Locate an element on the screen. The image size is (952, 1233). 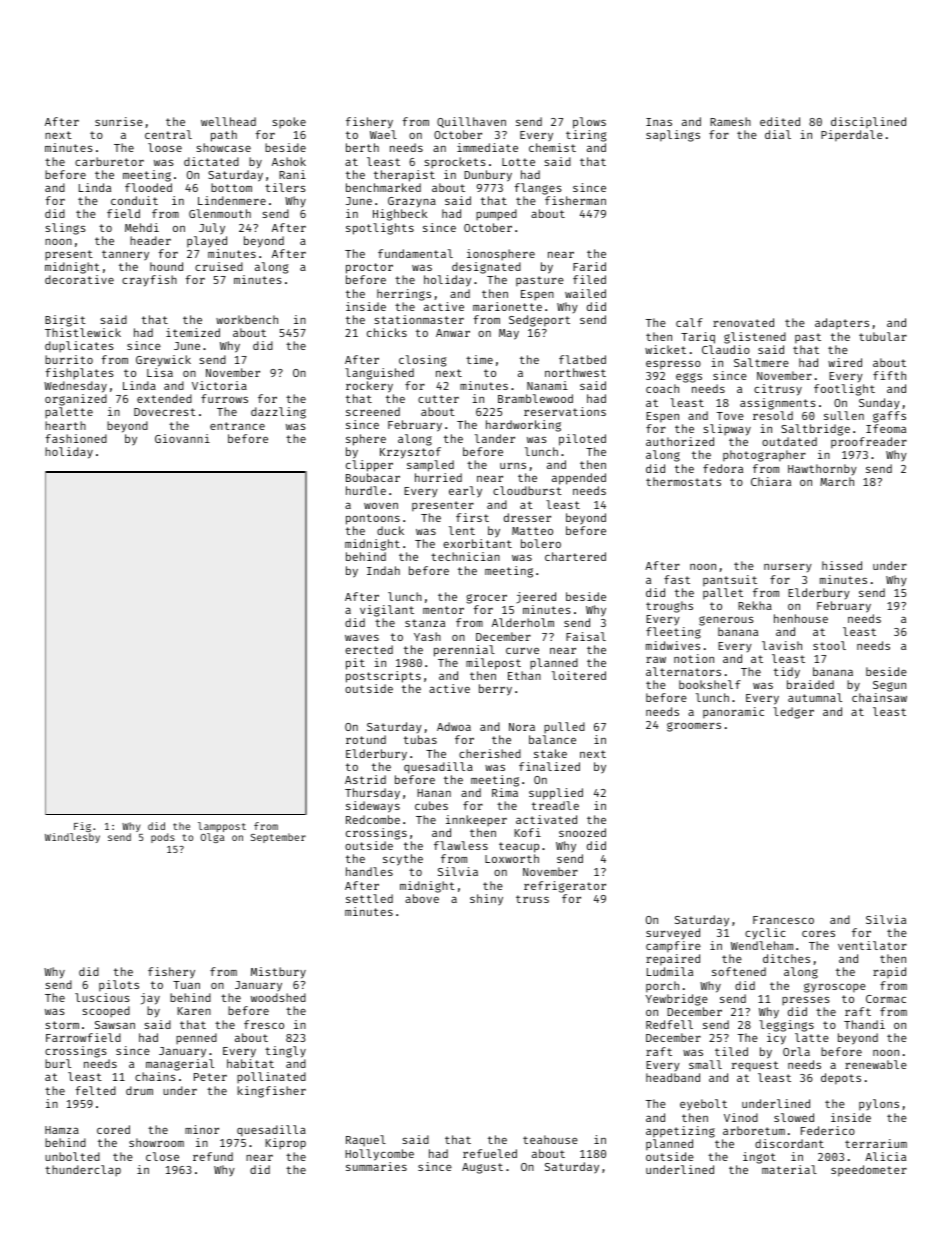
ingot is located at coordinates (759, 1158).
